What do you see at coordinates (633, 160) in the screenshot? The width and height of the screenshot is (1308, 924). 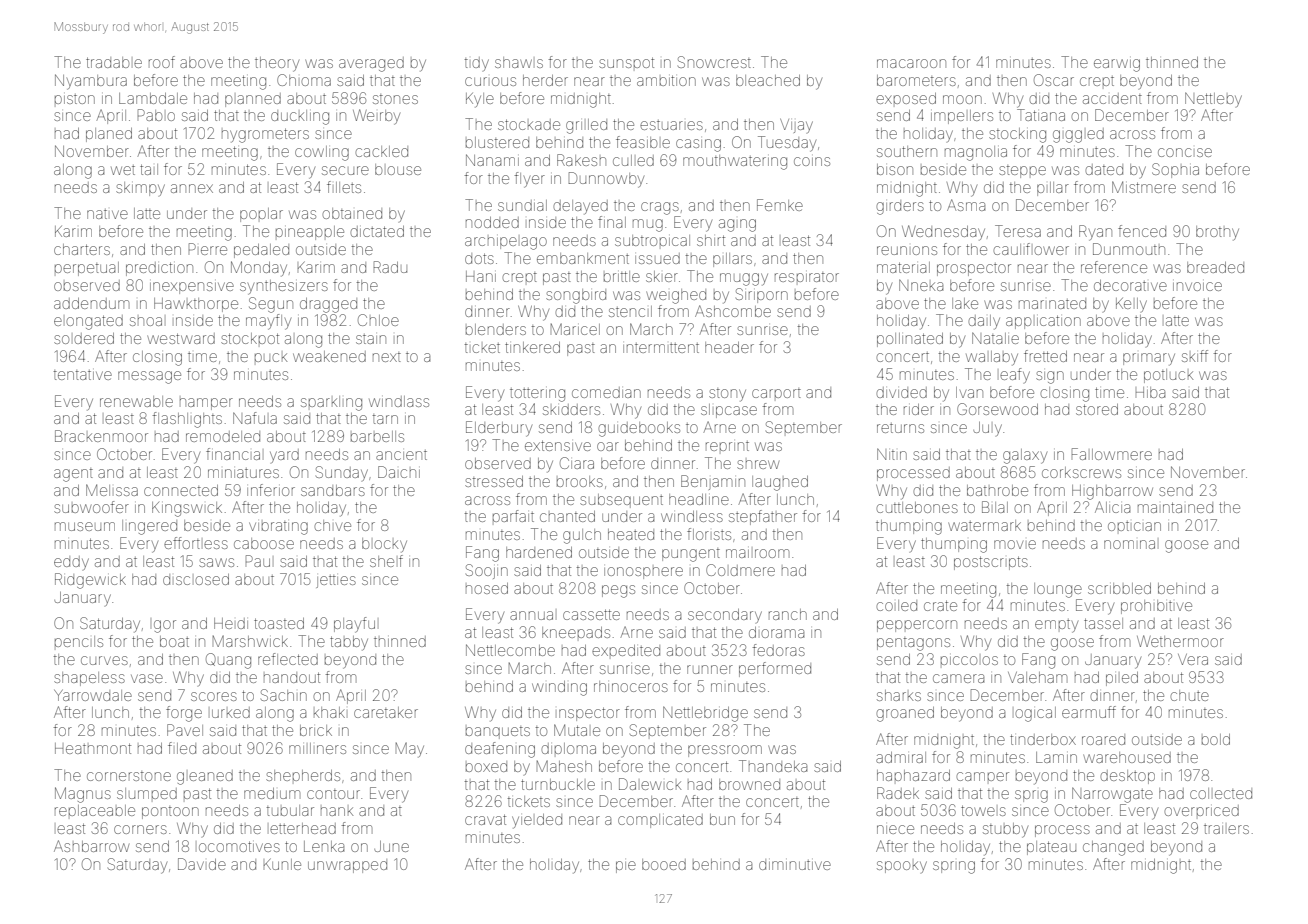 I see `culled` at bounding box center [633, 160].
